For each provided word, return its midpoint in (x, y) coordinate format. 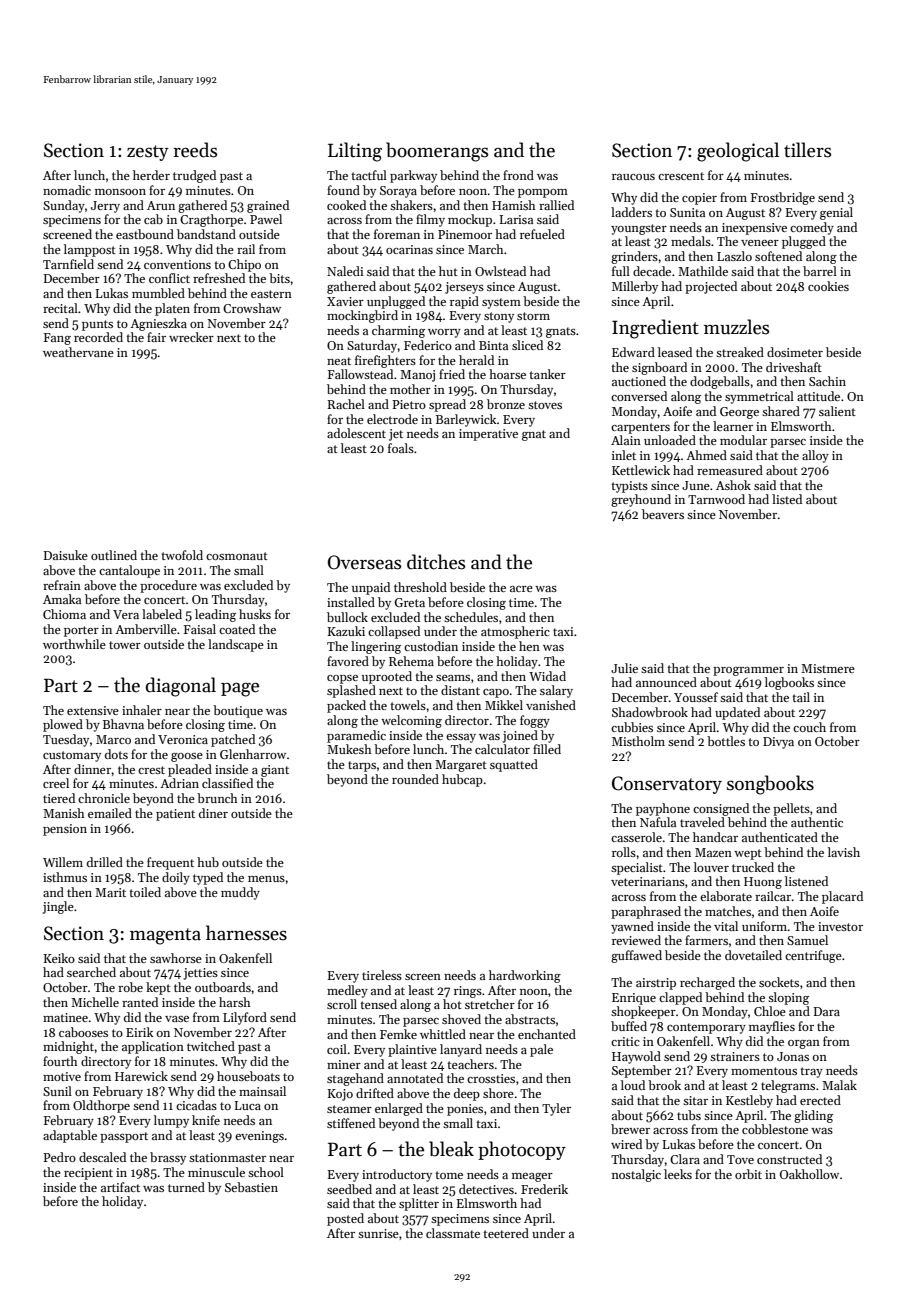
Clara (685, 1159)
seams (453, 678)
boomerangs (437, 152)
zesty (148, 153)
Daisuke (66, 555)
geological (738, 152)
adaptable (70, 1136)
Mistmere (828, 668)
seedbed (349, 1189)
